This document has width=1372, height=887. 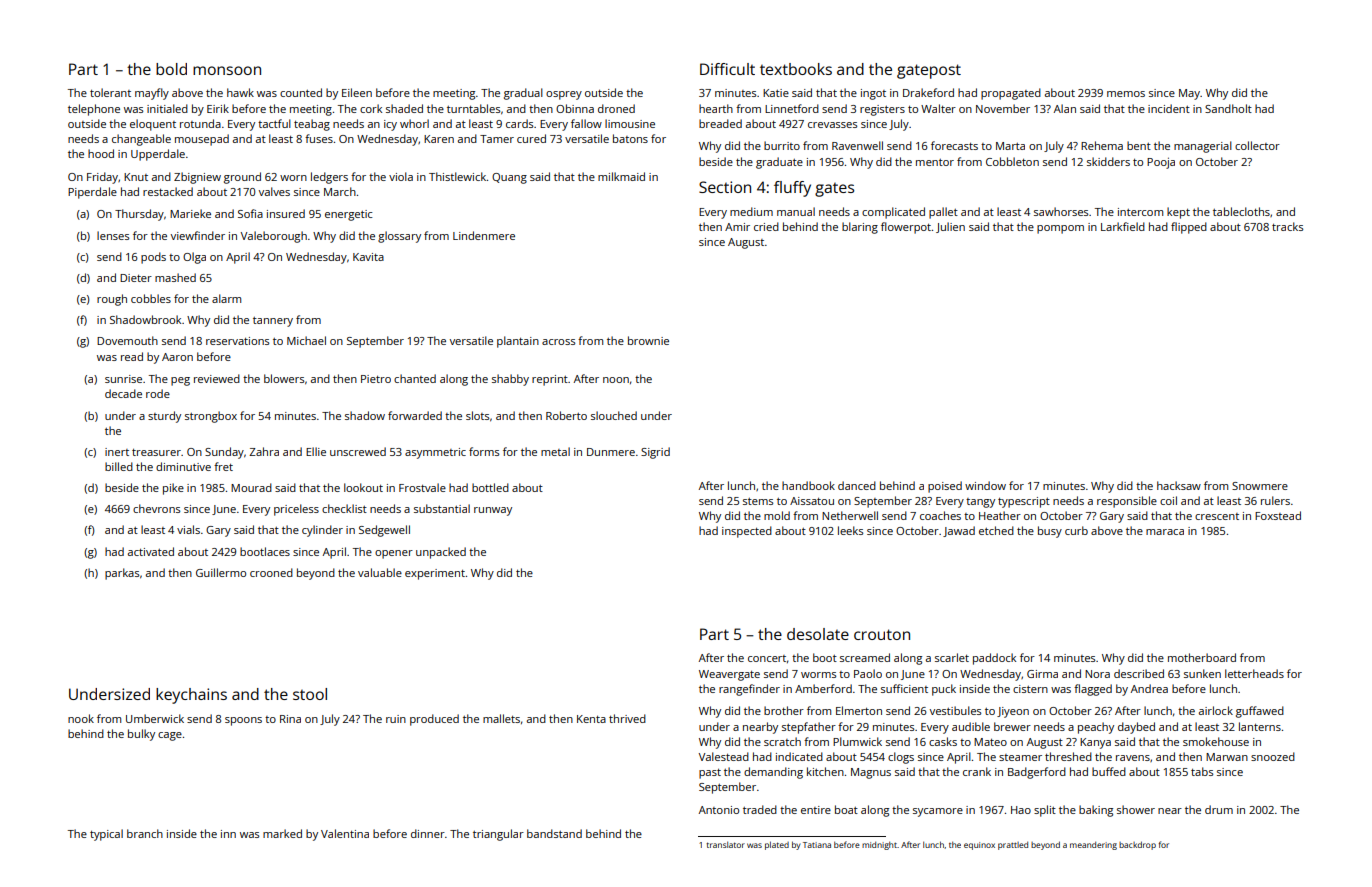 What do you see at coordinates (719, 810) in the document?
I see `Antonio` at bounding box center [719, 810].
